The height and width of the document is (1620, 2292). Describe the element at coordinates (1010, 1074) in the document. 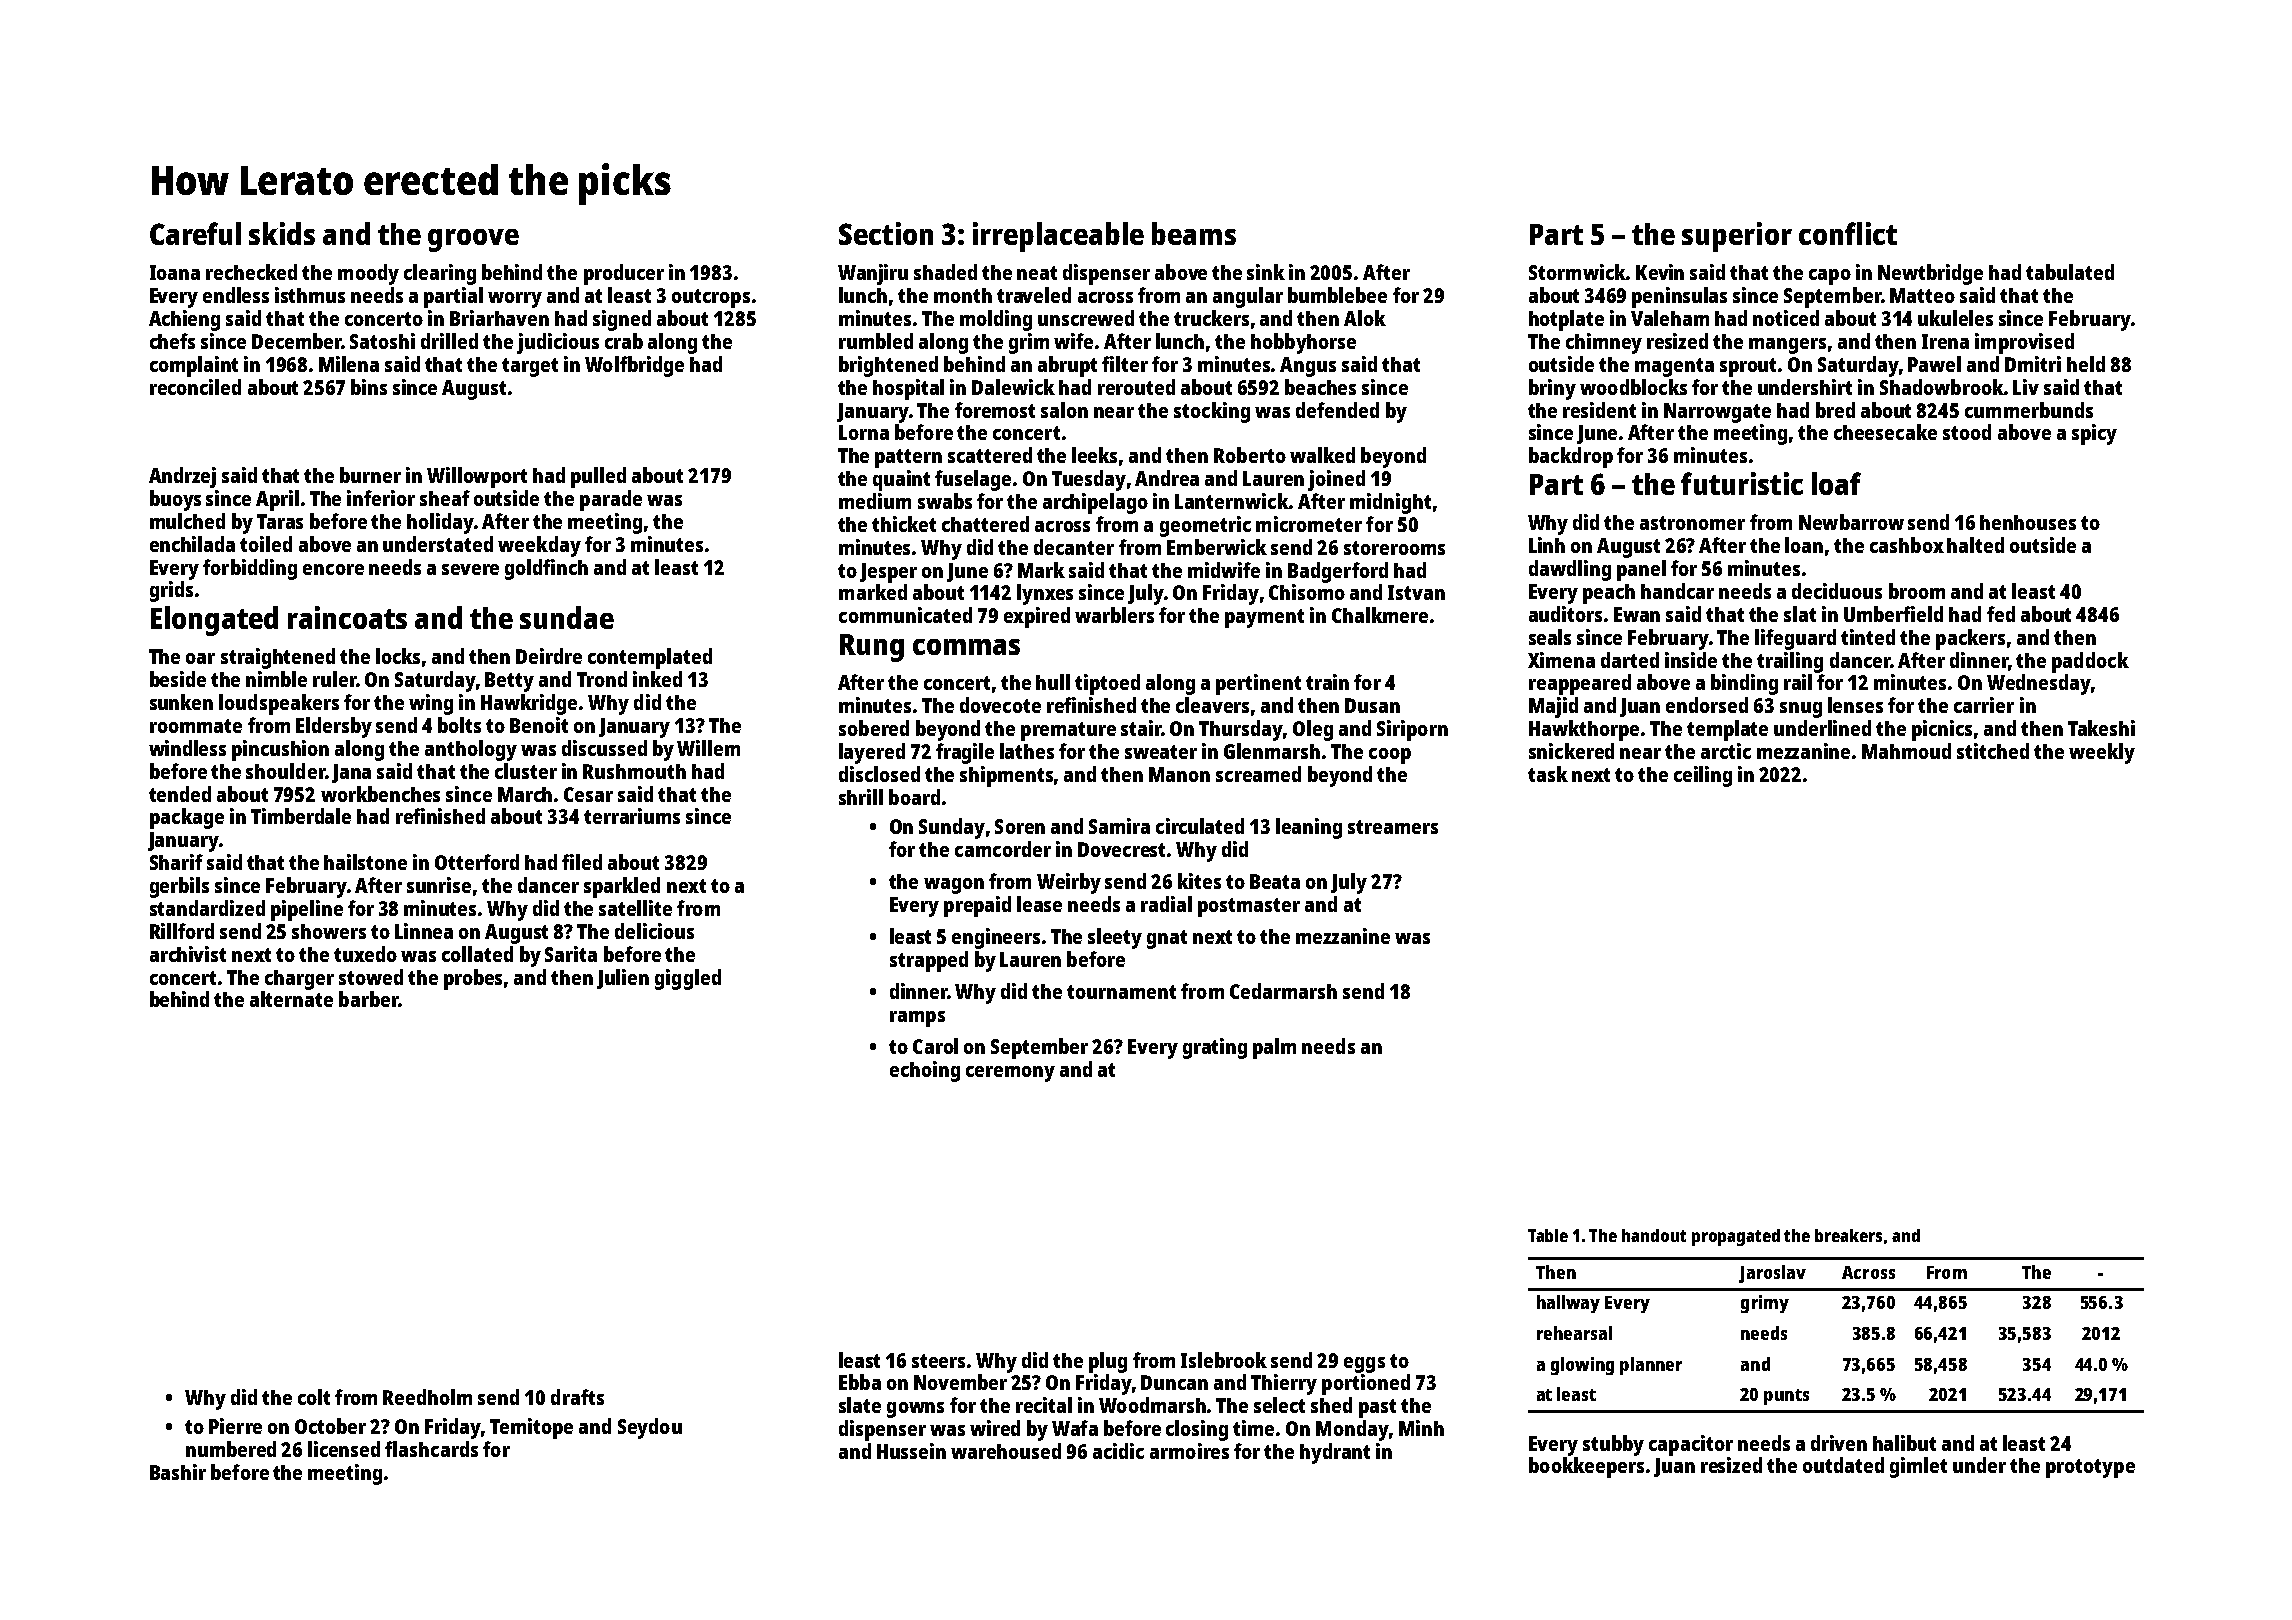

I see `ceremony` at that location.
